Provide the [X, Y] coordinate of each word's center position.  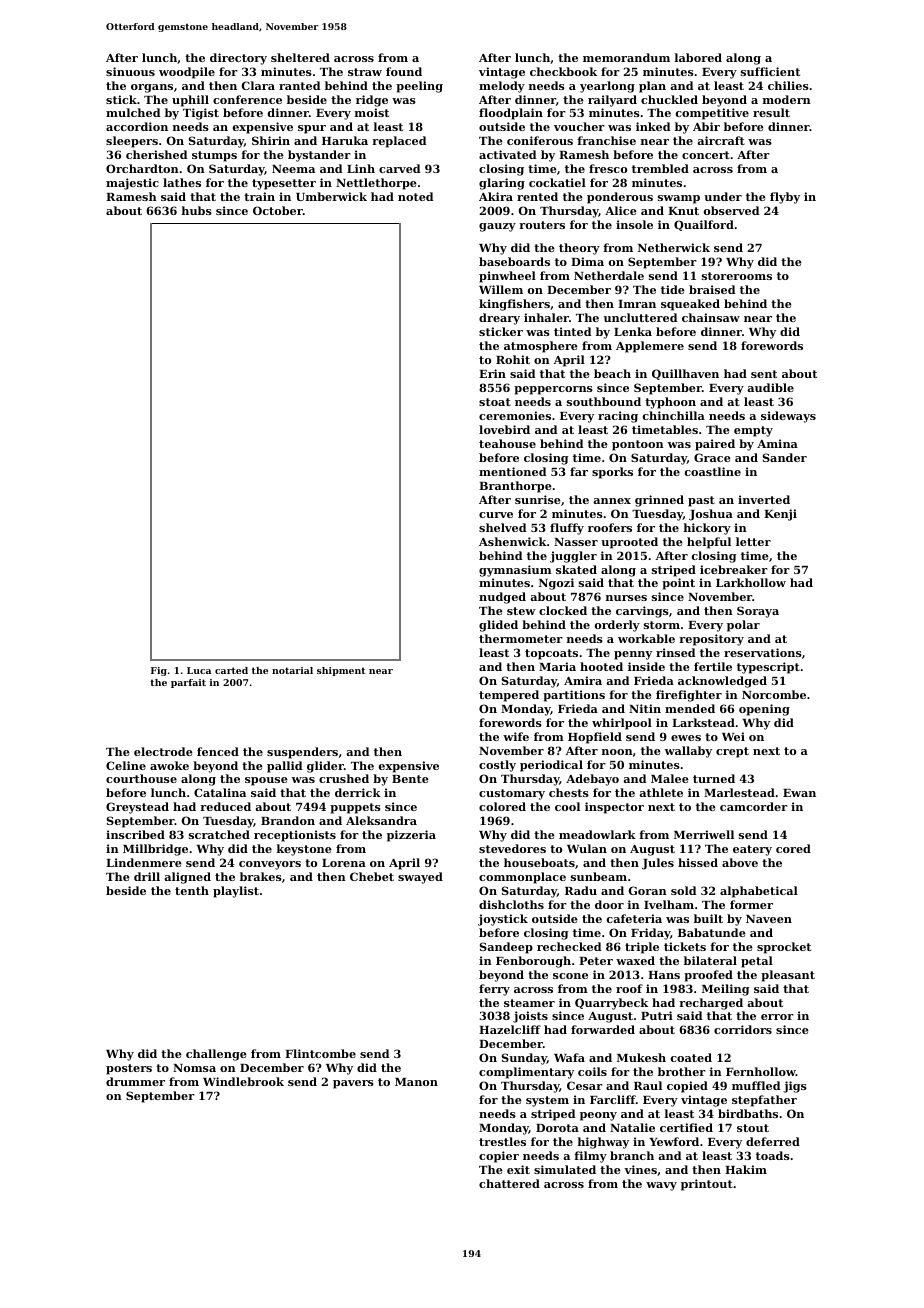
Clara [258, 85]
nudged [502, 598]
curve [496, 515]
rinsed [675, 652]
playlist [236, 892]
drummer [135, 1081]
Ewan [799, 793]
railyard [612, 101]
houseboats [539, 862]
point [678, 584]
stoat [495, 402]
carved [399, 168]
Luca [199, 670]
